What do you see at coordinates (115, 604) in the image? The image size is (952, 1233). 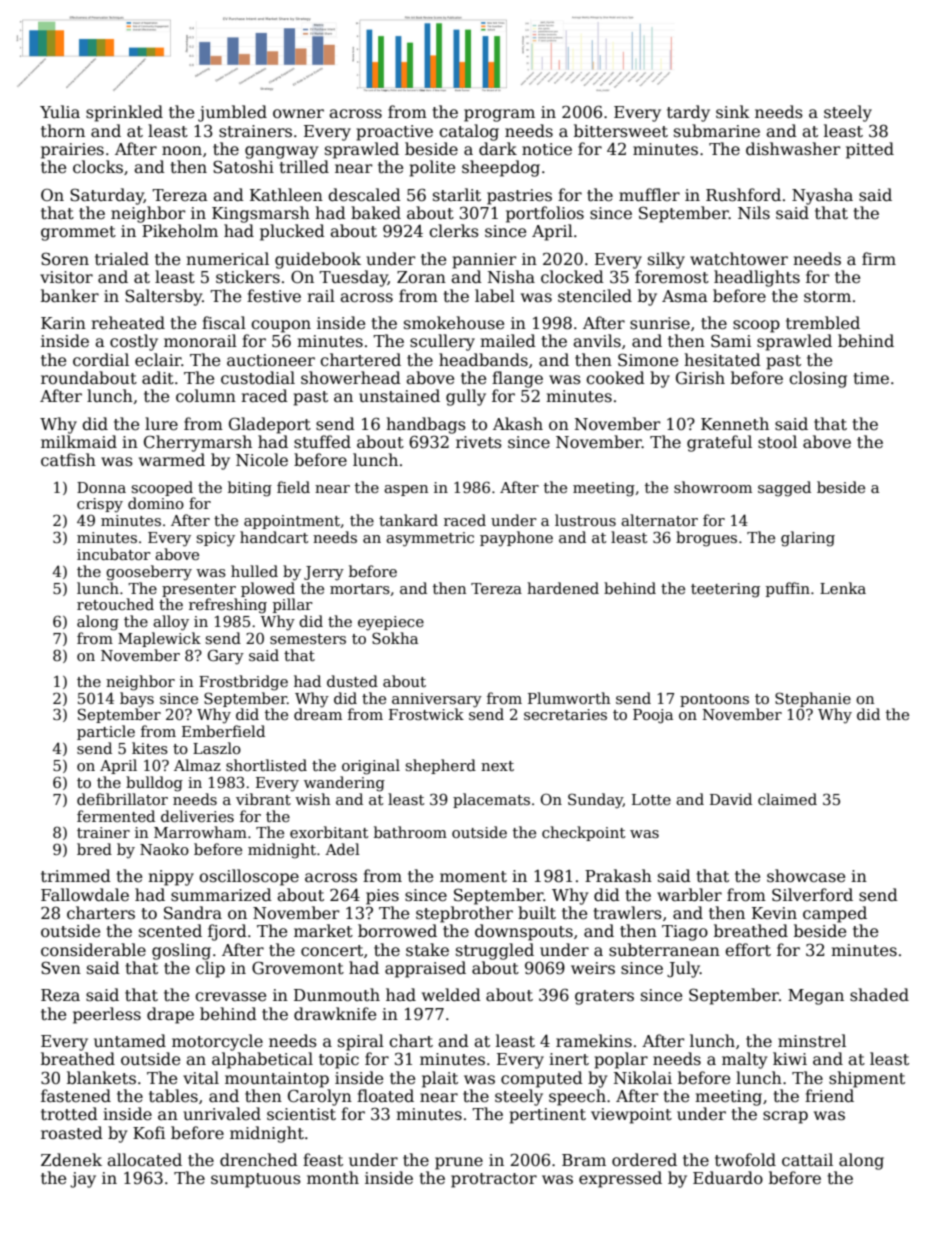 I see `retouched` at bounding box center [115, 604].
